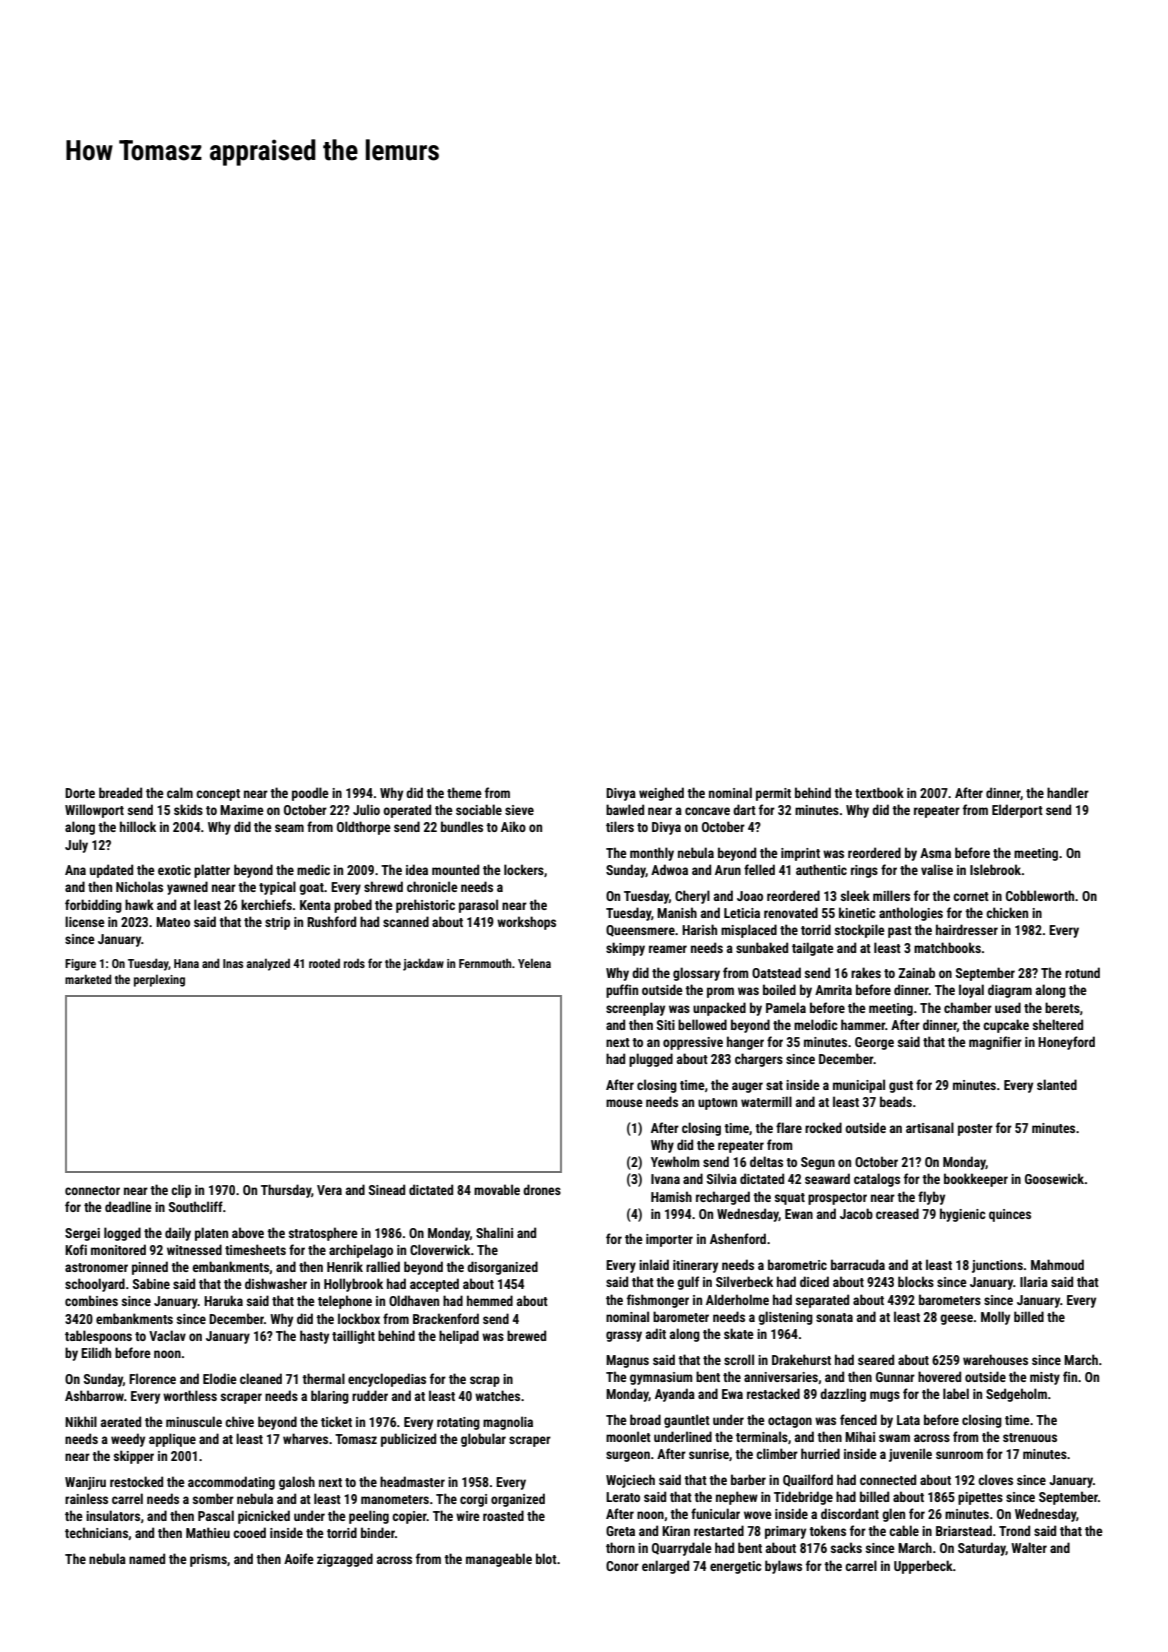 This screenshot has height=1652, width=1168. Describe the element at coordinates (661, 794) in the screenshot. I see `weighed` at that location.
